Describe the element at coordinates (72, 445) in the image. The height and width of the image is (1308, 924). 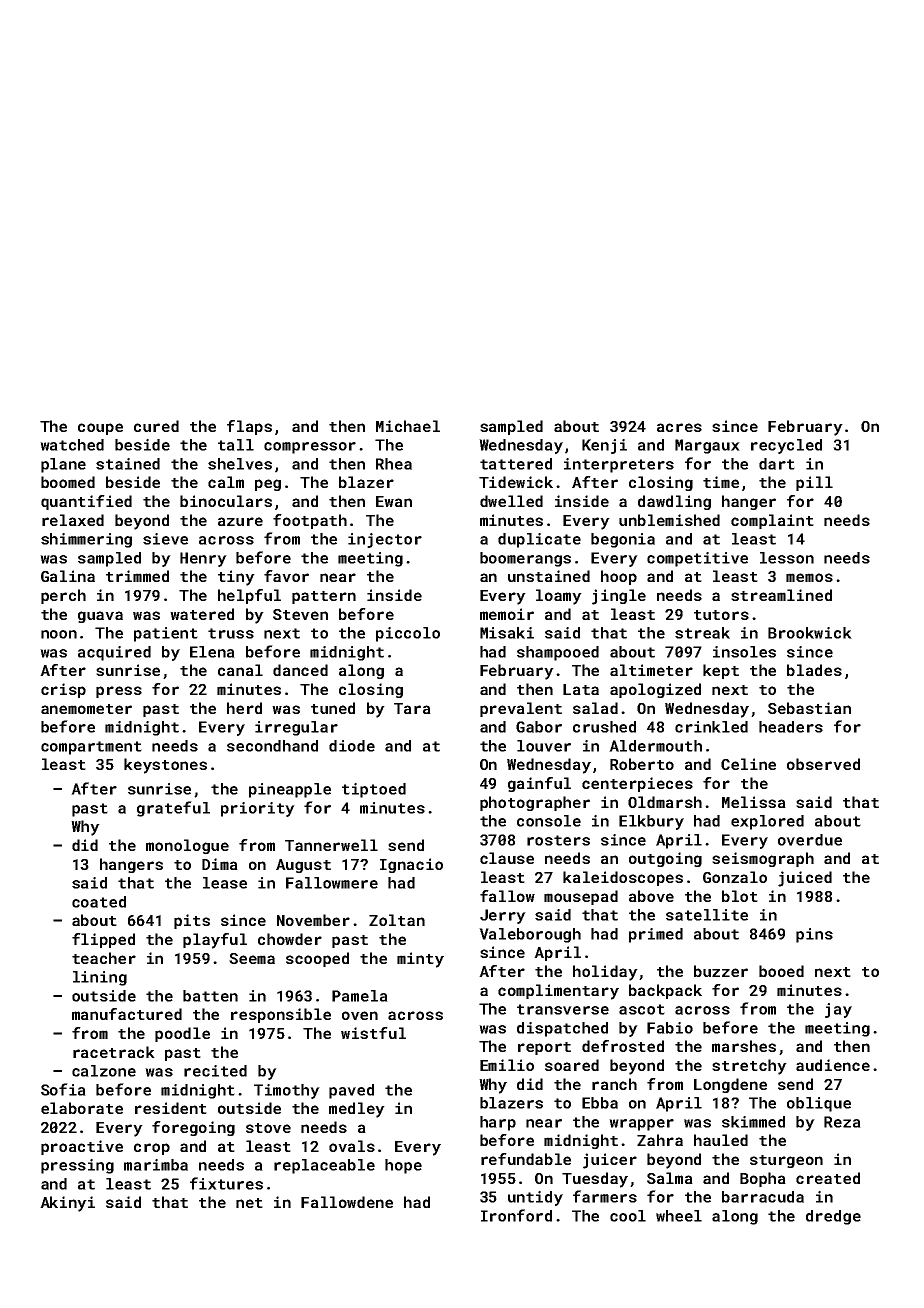
I see `watched` at that location.
